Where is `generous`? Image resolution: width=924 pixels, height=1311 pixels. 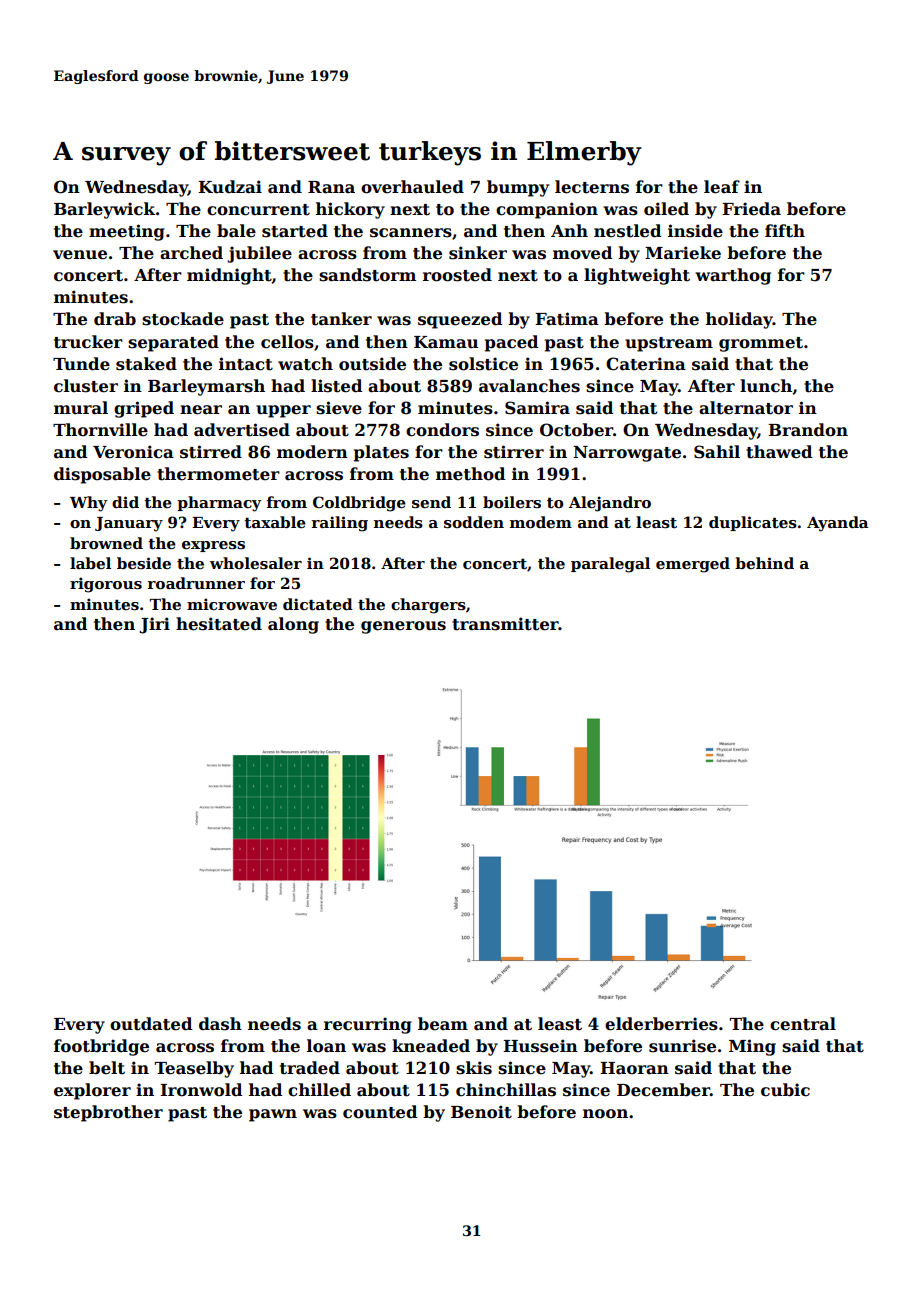
generous is located at coordinates (403, 627).
